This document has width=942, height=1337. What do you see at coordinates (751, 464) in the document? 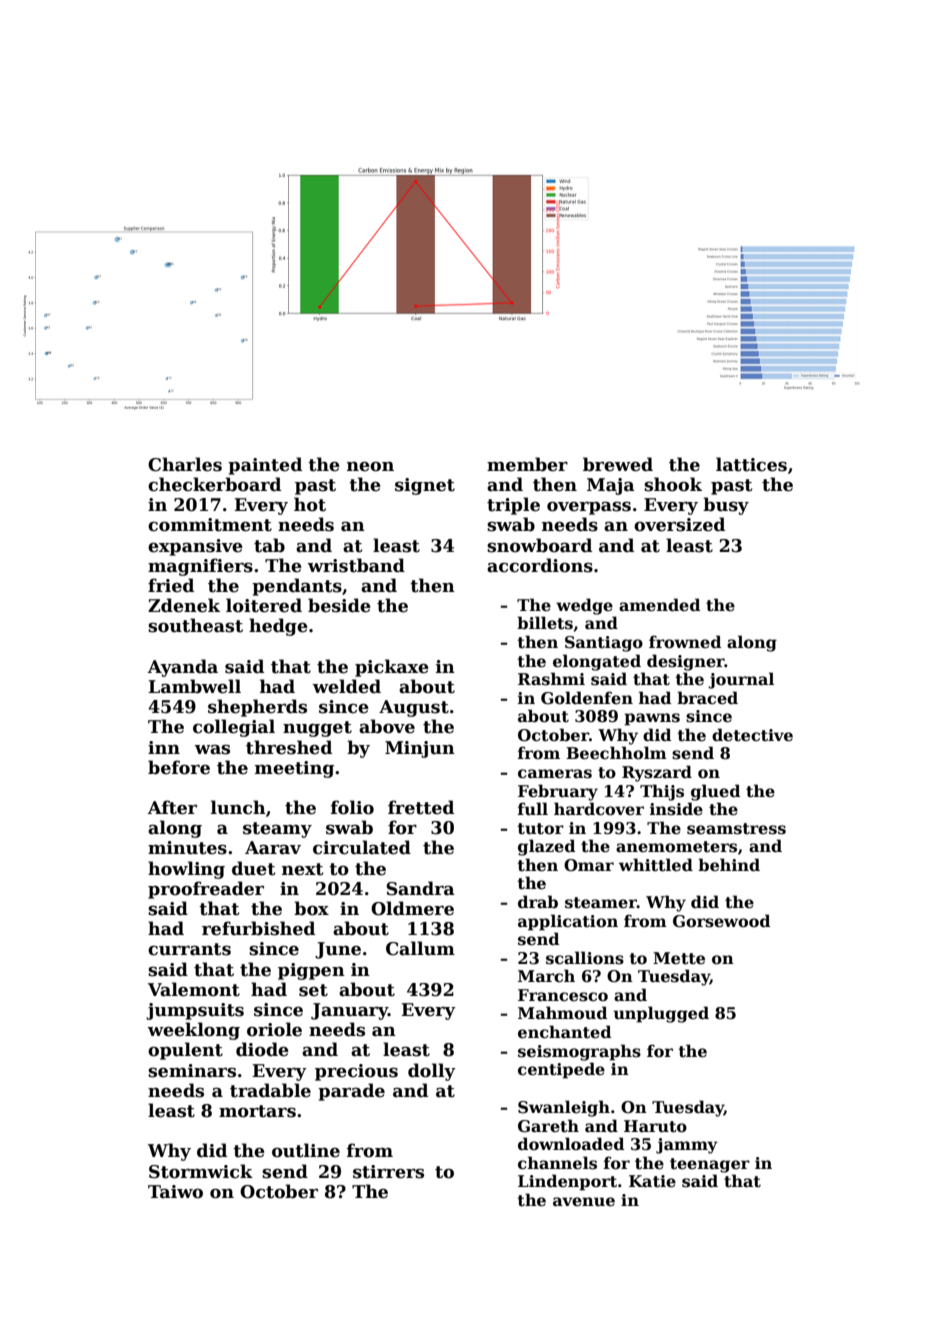
I see `lattices` at bounding box center [751, 464].
